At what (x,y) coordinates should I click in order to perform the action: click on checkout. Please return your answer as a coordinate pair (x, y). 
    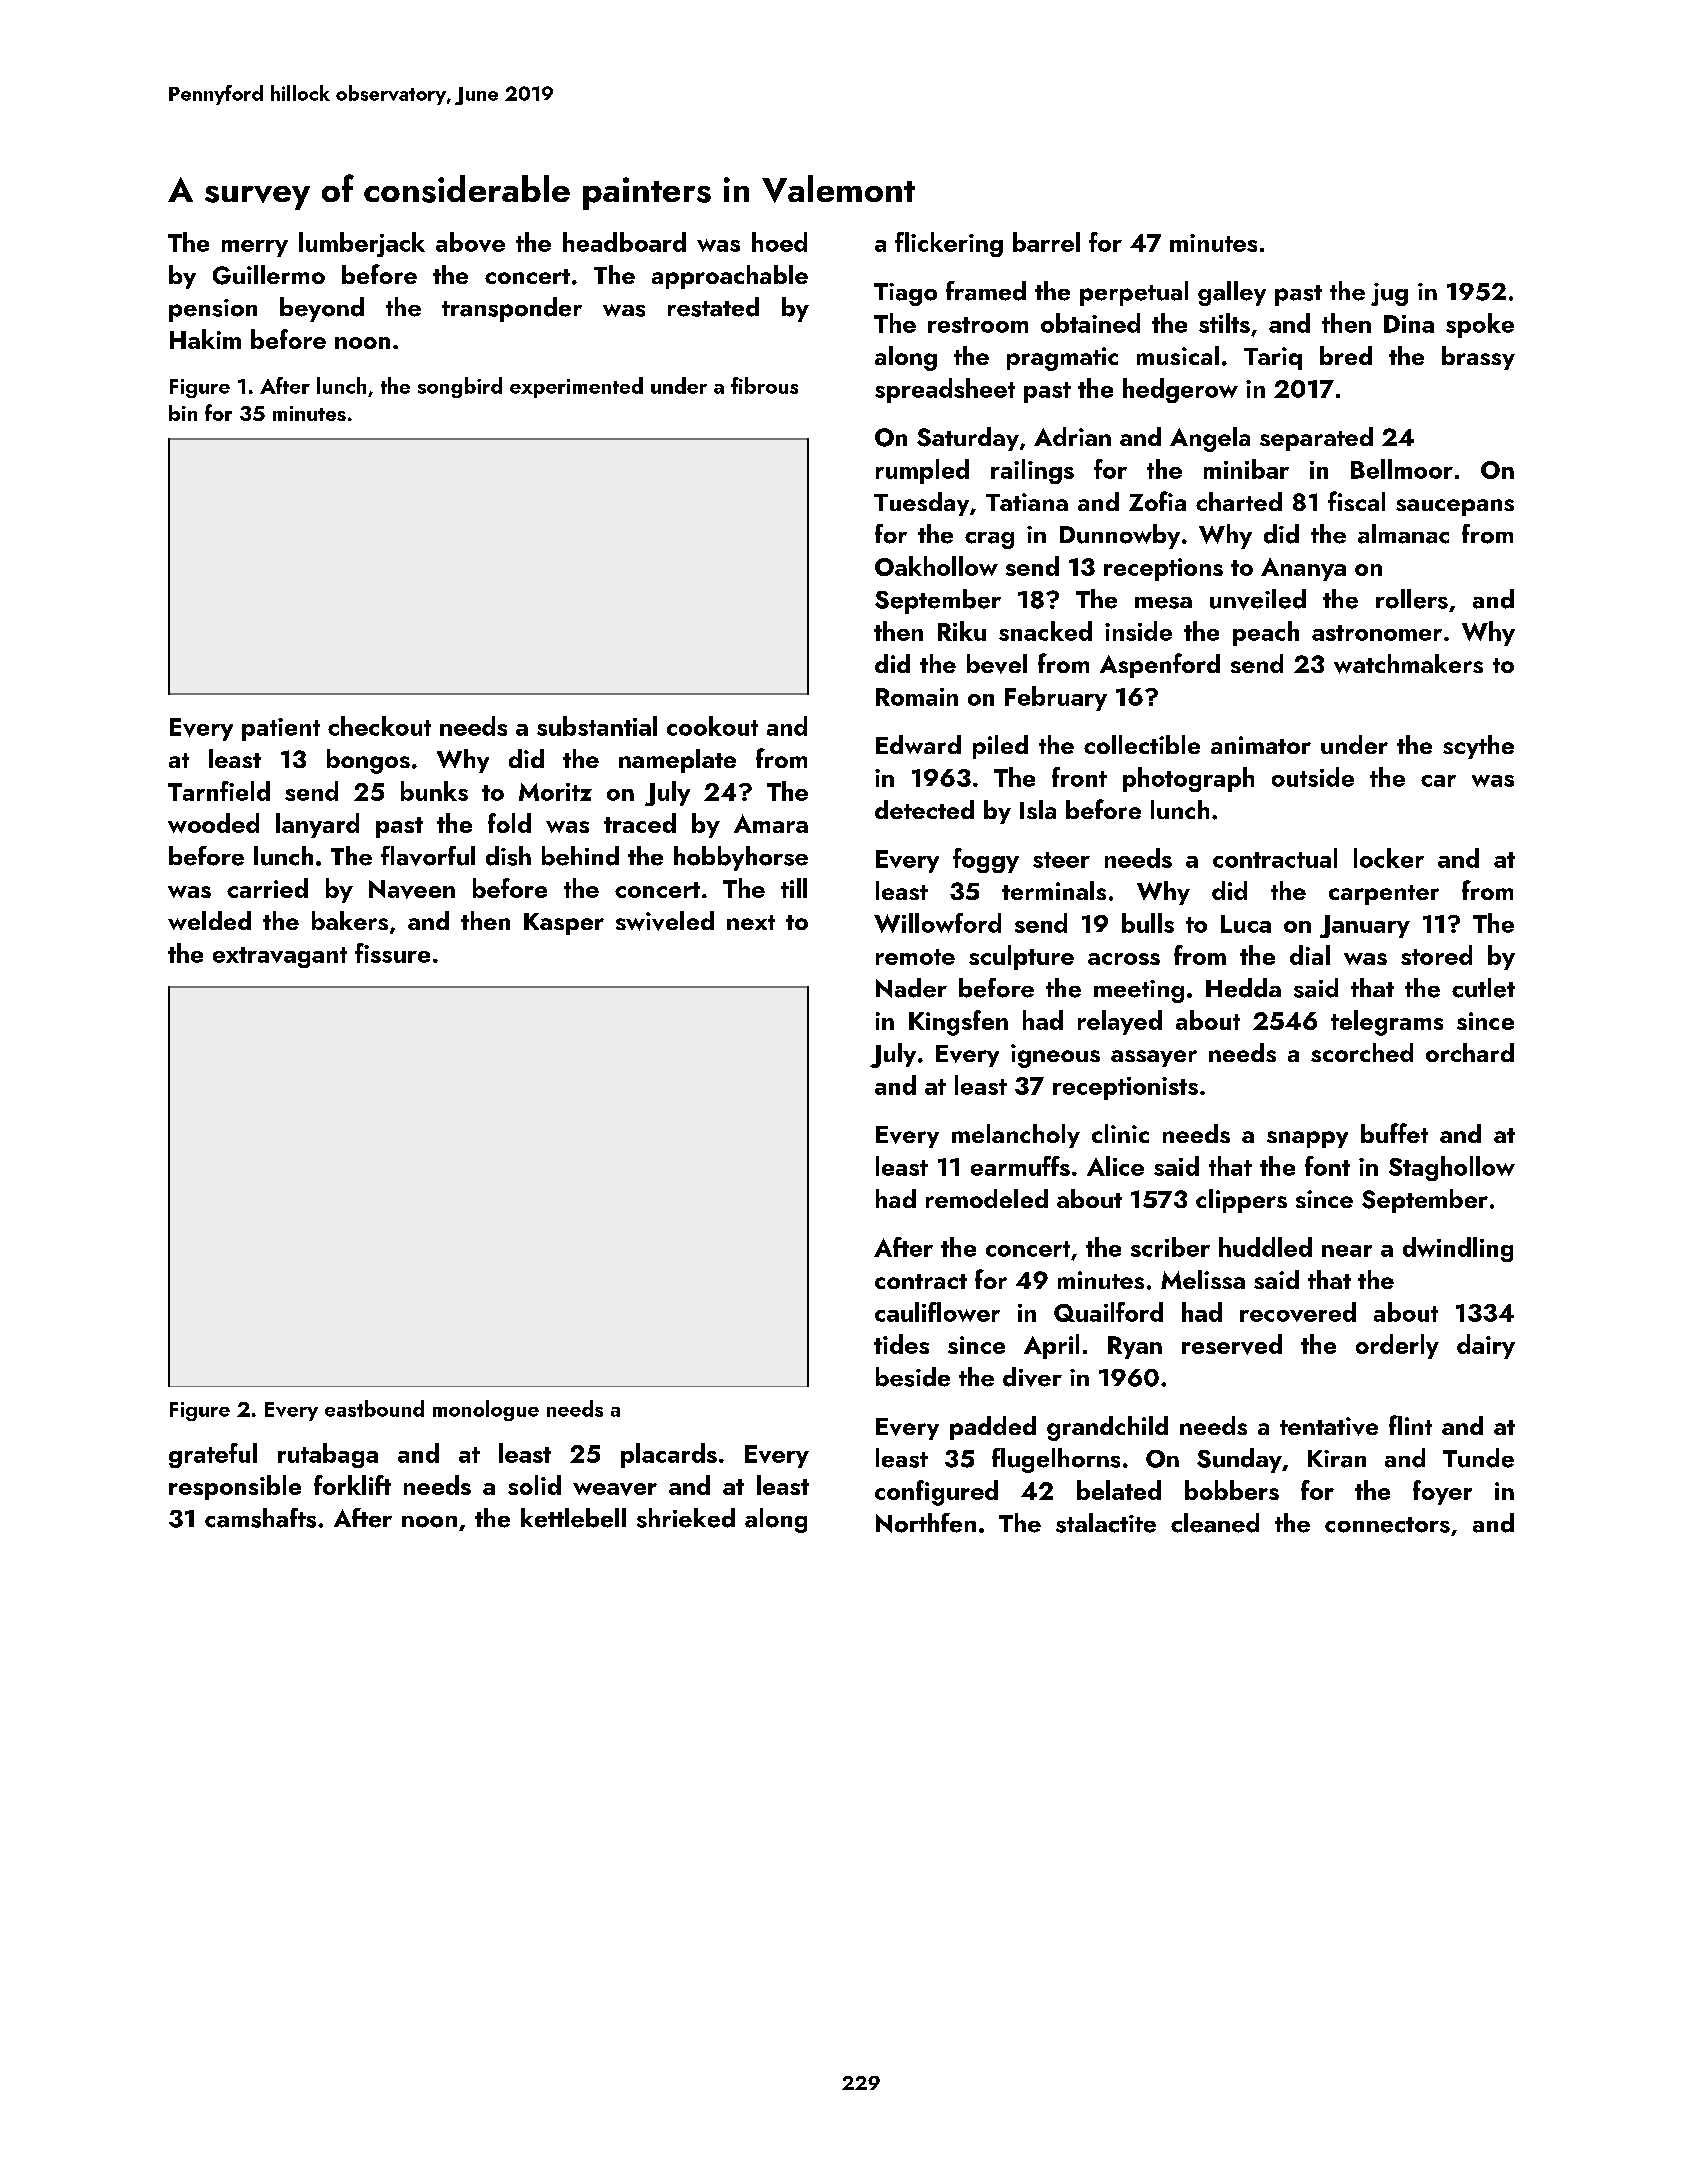
    Looking at the image, I should click on (379, 726).
